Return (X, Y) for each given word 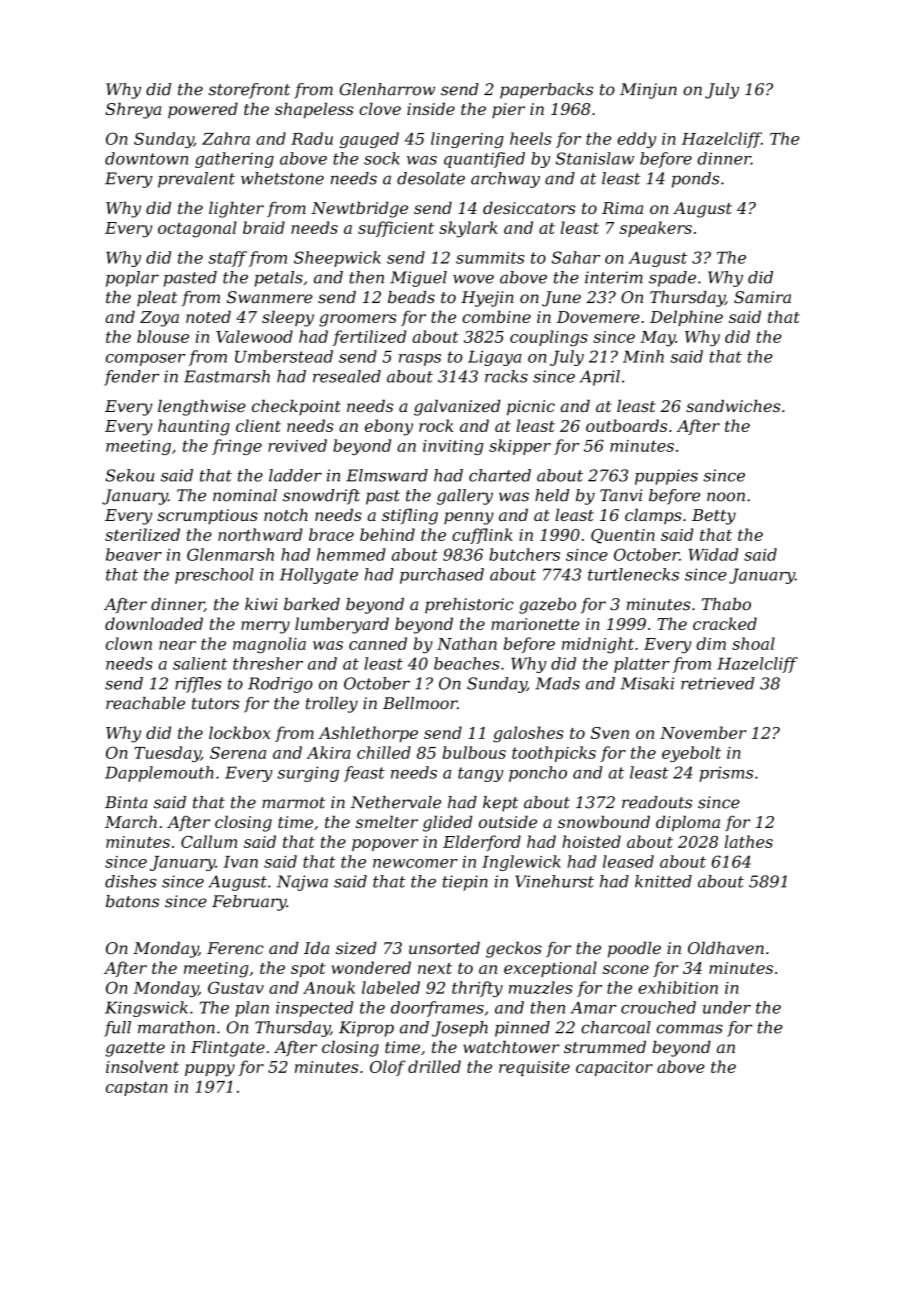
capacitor (614, 1068)
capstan (137, 1088)
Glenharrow (387, 89)
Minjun (648, 91)
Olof (388, 1068)
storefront (249, 91)
